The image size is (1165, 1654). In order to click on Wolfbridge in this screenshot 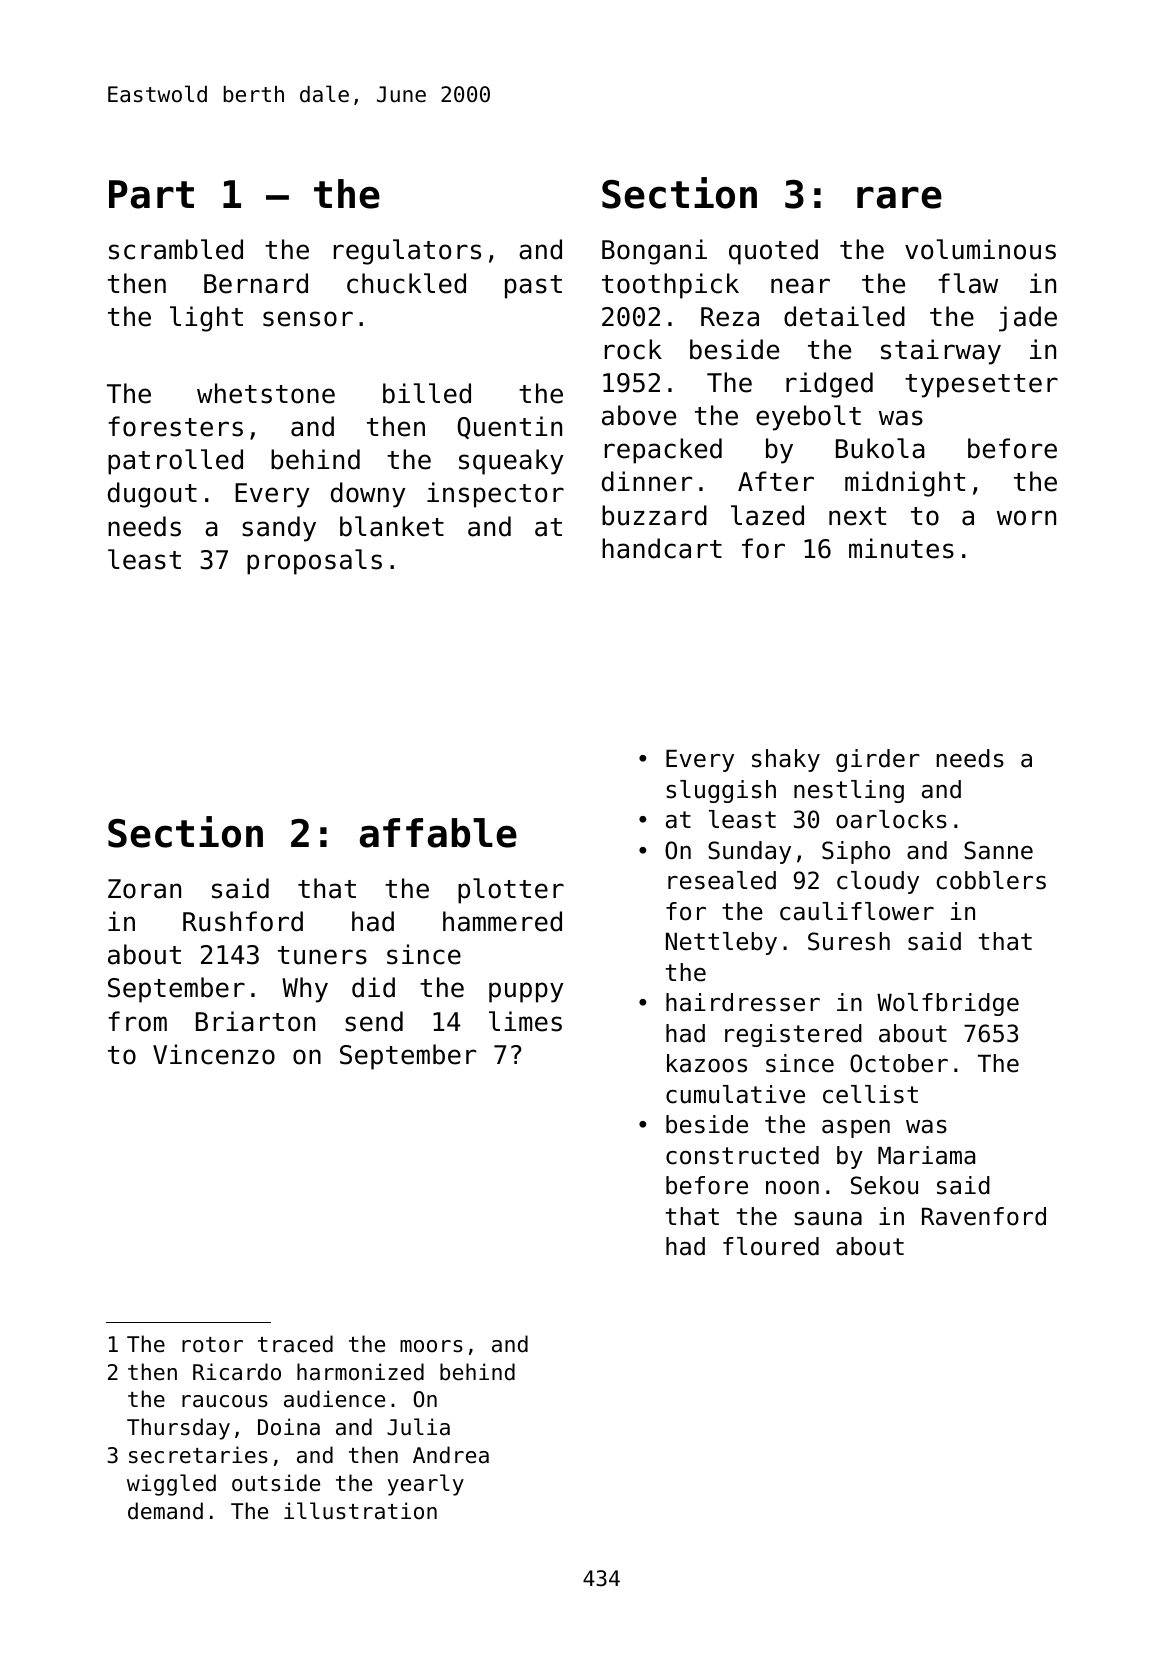, I will do `click(948, 1004)`.
